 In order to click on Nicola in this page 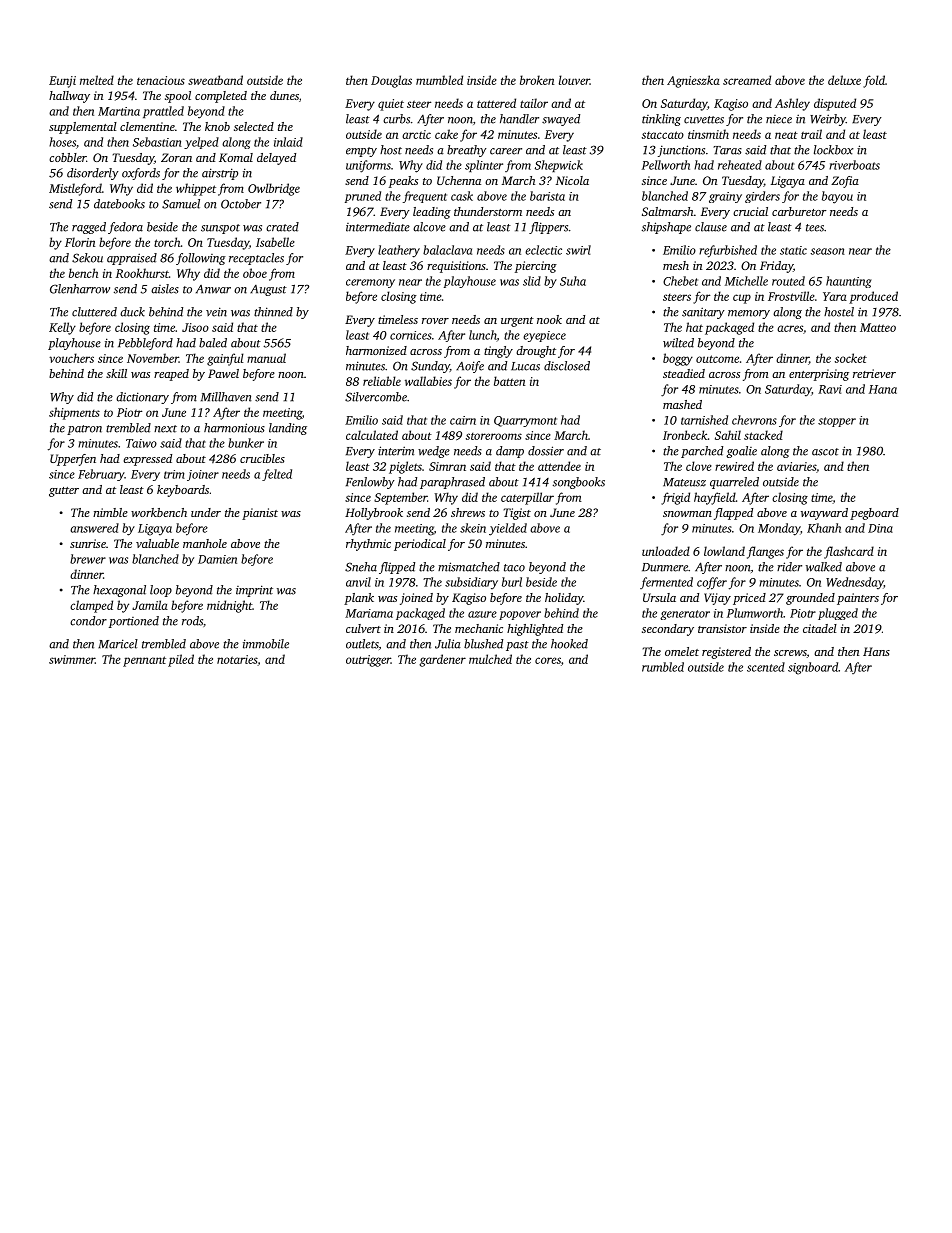, I will do `click(572, 180)`.
